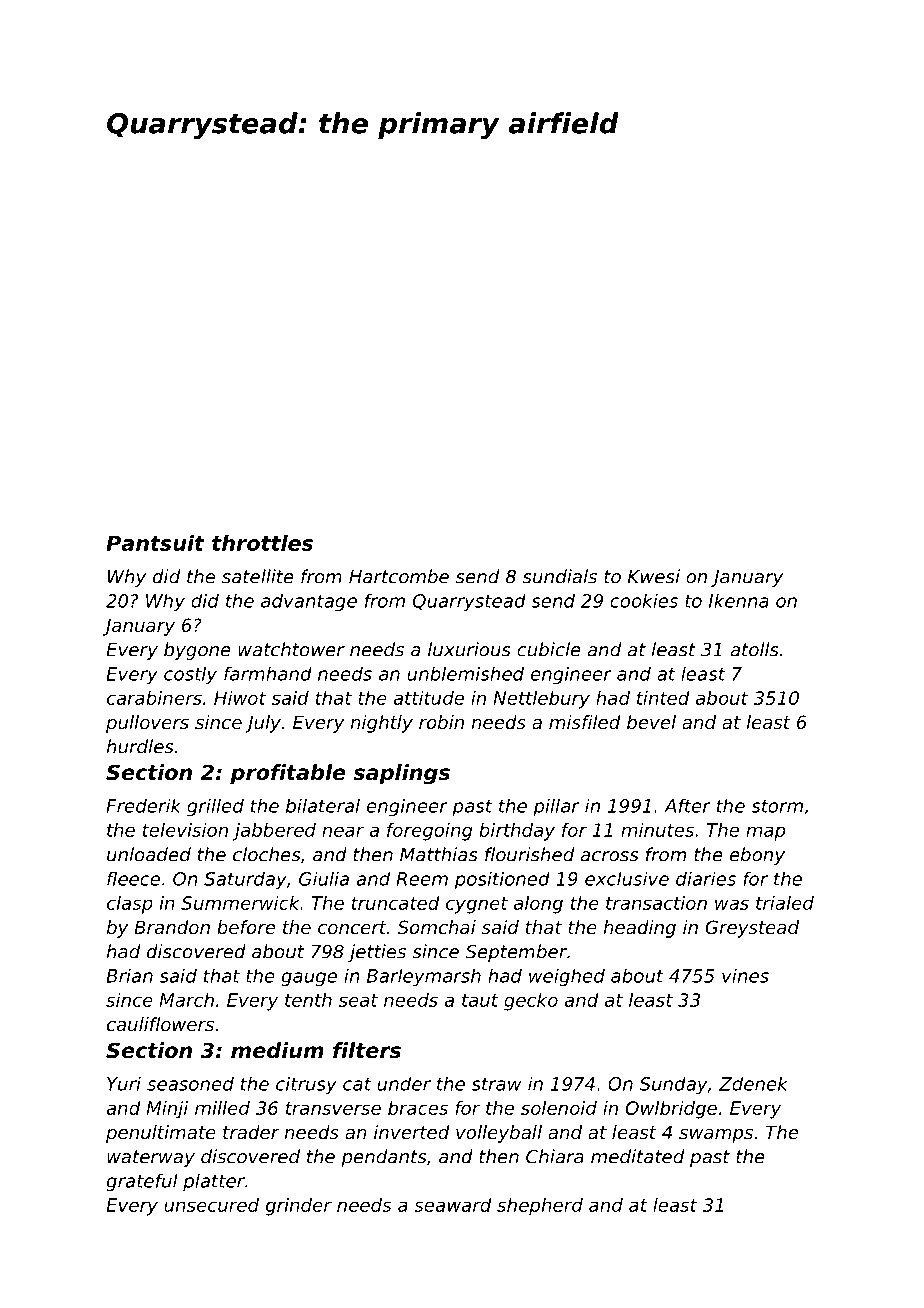 The image size is (924, 1308). What do you see at coordinates (399, 576) in the image?
I see `Hartcombe` at bounding box center [399, 576].
